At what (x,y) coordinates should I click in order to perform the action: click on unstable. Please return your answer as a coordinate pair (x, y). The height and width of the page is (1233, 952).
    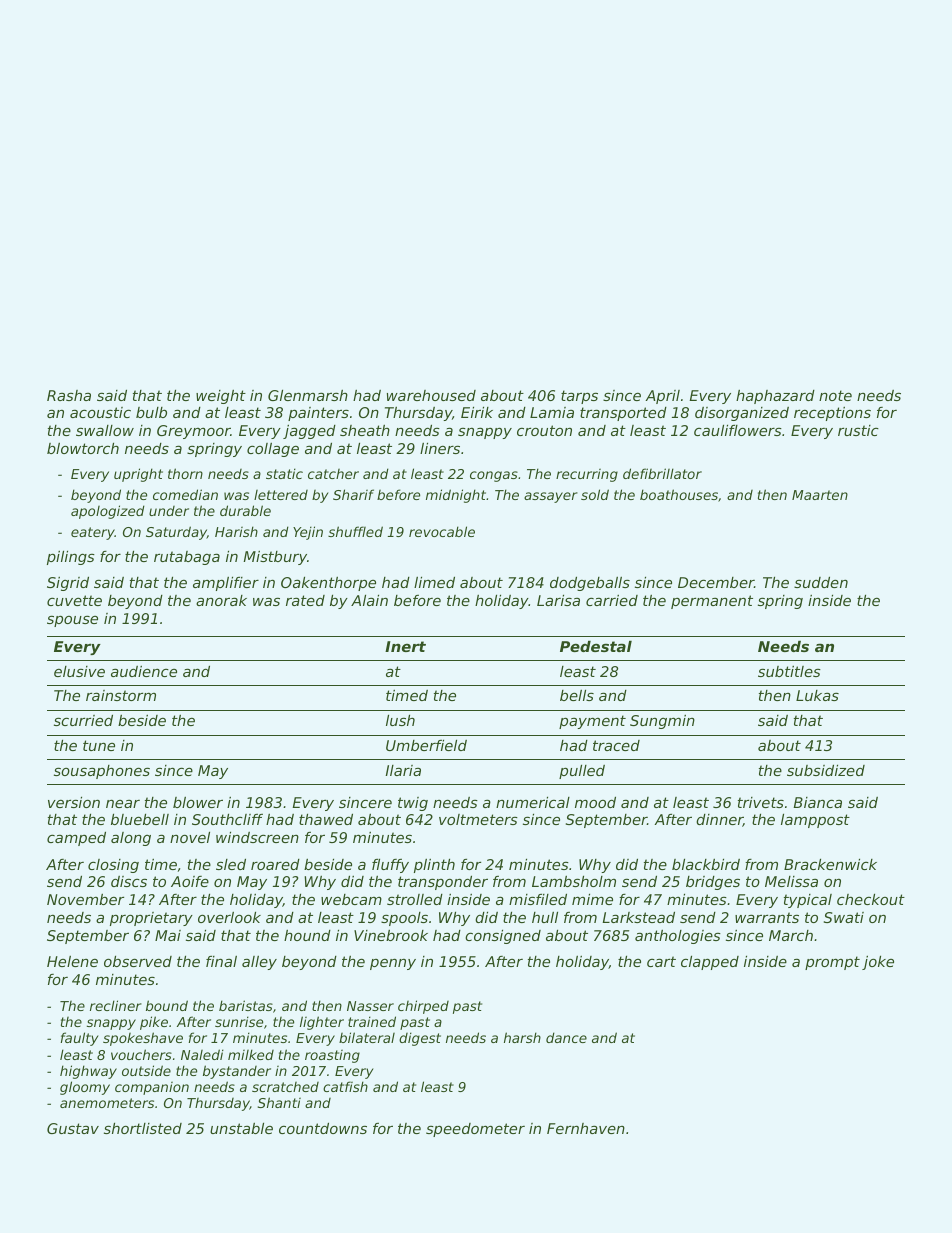
    Looking at the image, I should click on (241, 1128).
